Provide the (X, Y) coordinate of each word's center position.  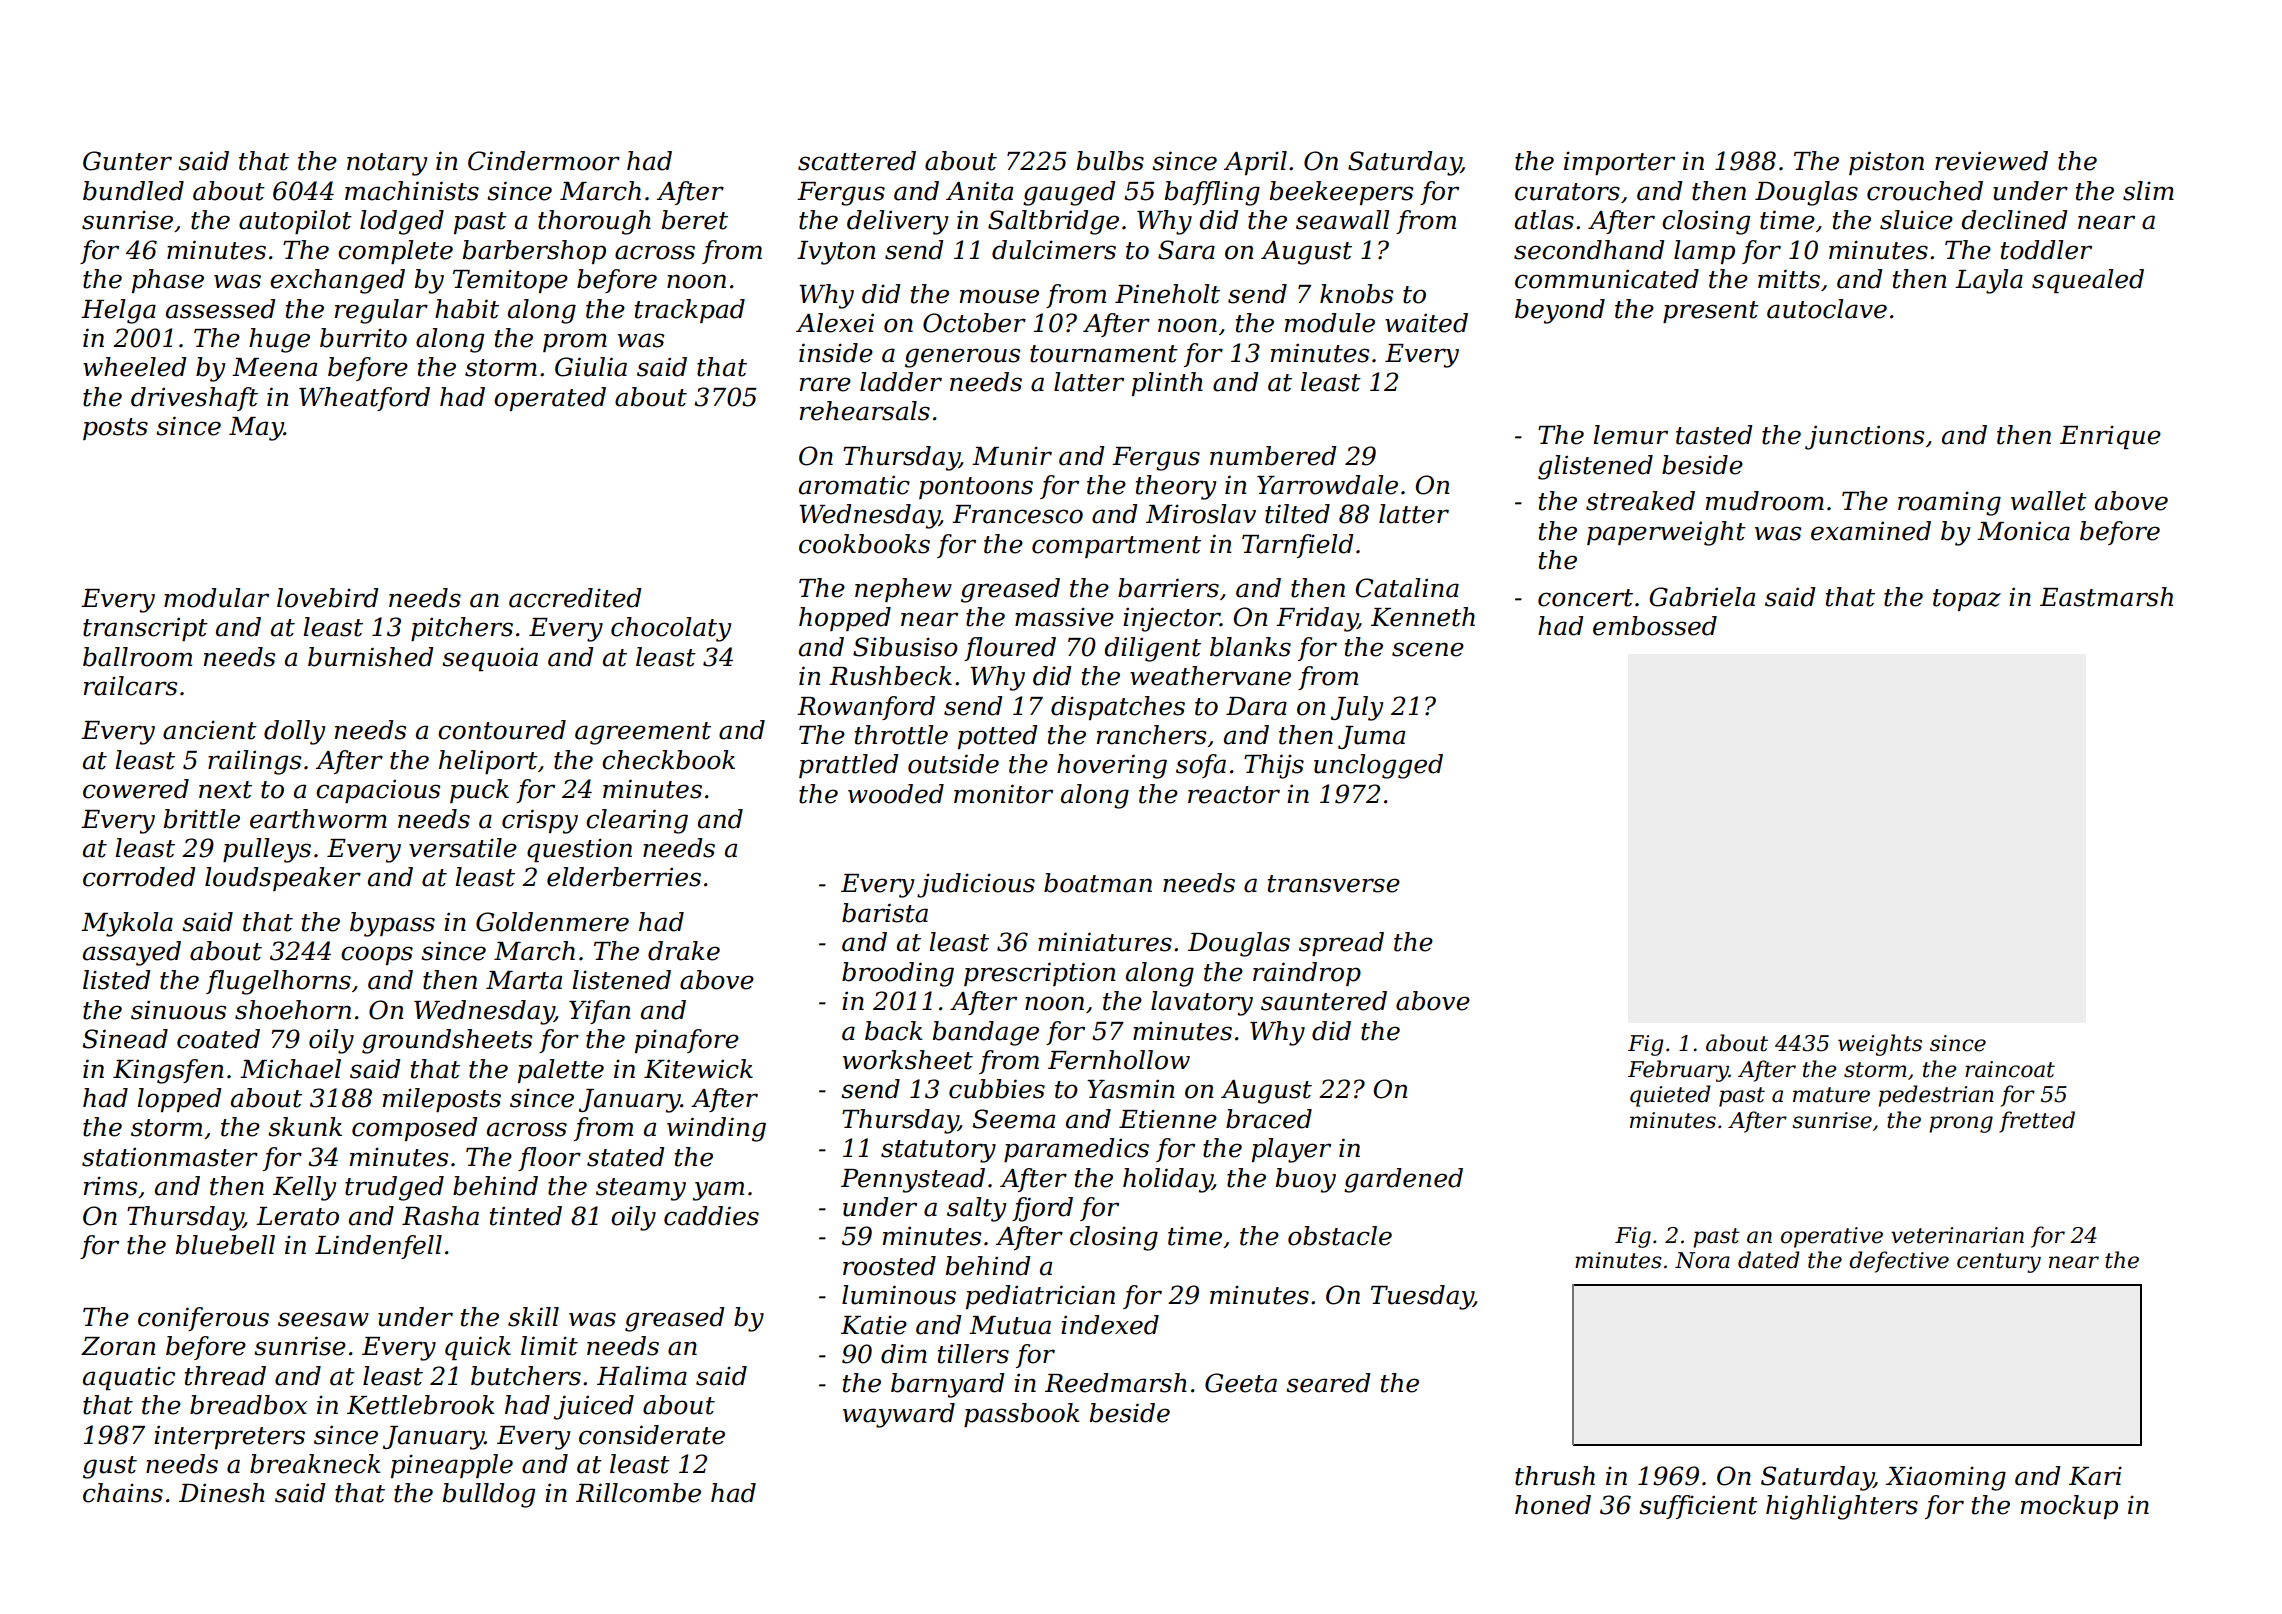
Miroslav (1201, 514)
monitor (1003, 794)
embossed (1655, 626)
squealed (2088, 281)
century (1999, 1263)
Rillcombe (638, 1493)
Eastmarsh (2106, 597)
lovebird (328, 598)
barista (885, 913)
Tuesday (1422, 1297)
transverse (1334, 884)
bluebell (225, 1245)
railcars (130, 686)
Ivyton (836, 253)
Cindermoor (544, 161)
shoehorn (293, 1010)
